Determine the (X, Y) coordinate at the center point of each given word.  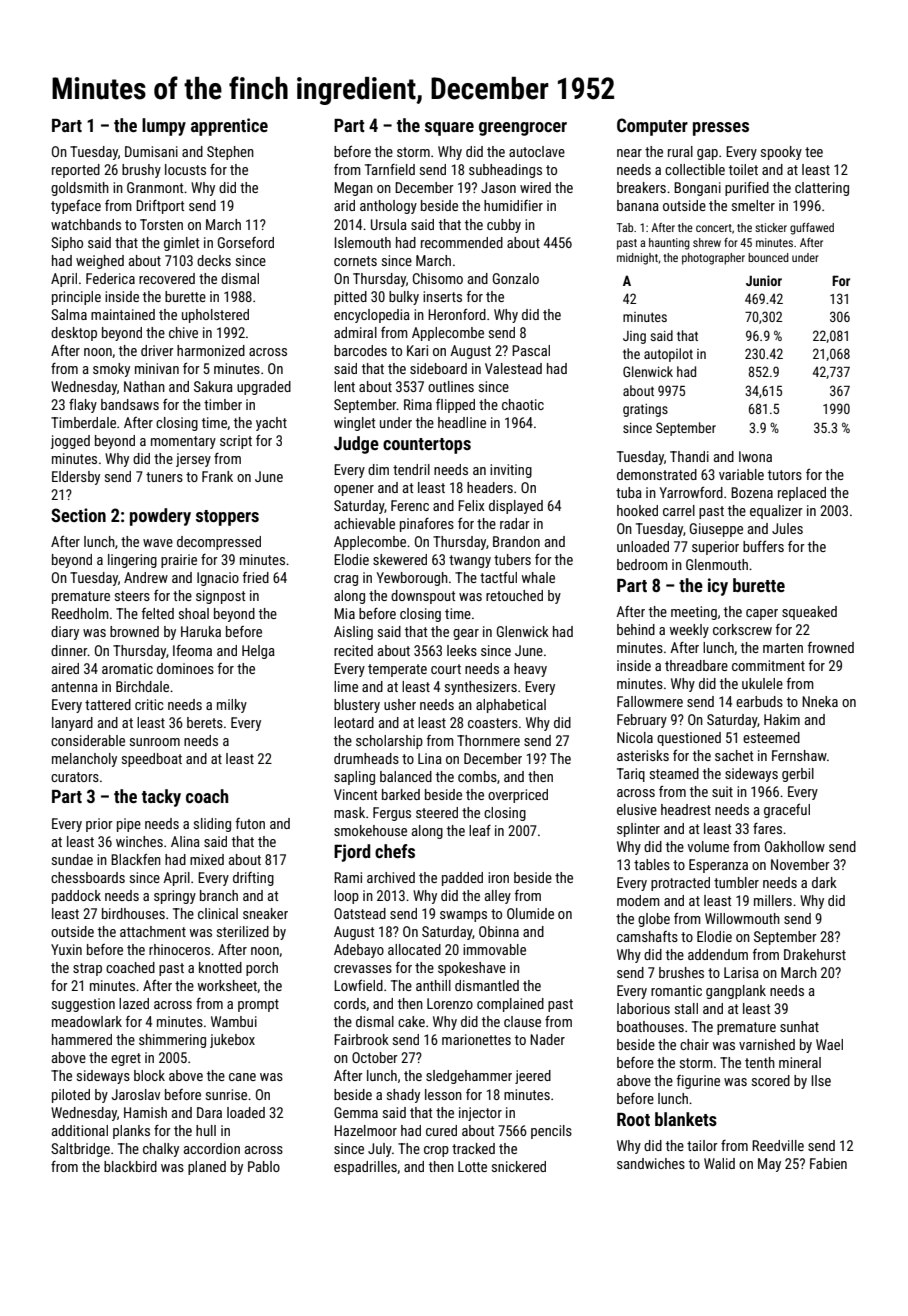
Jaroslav (136, 1094)
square (449, 129)
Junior (764, 280)
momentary (183, 442)
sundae (72, 859)
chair (694, 1044)
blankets (686, 1119)
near (629, 153)
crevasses (363, 969)
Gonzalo (516, 278)
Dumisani (151, 151)
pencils (551, 1132)
